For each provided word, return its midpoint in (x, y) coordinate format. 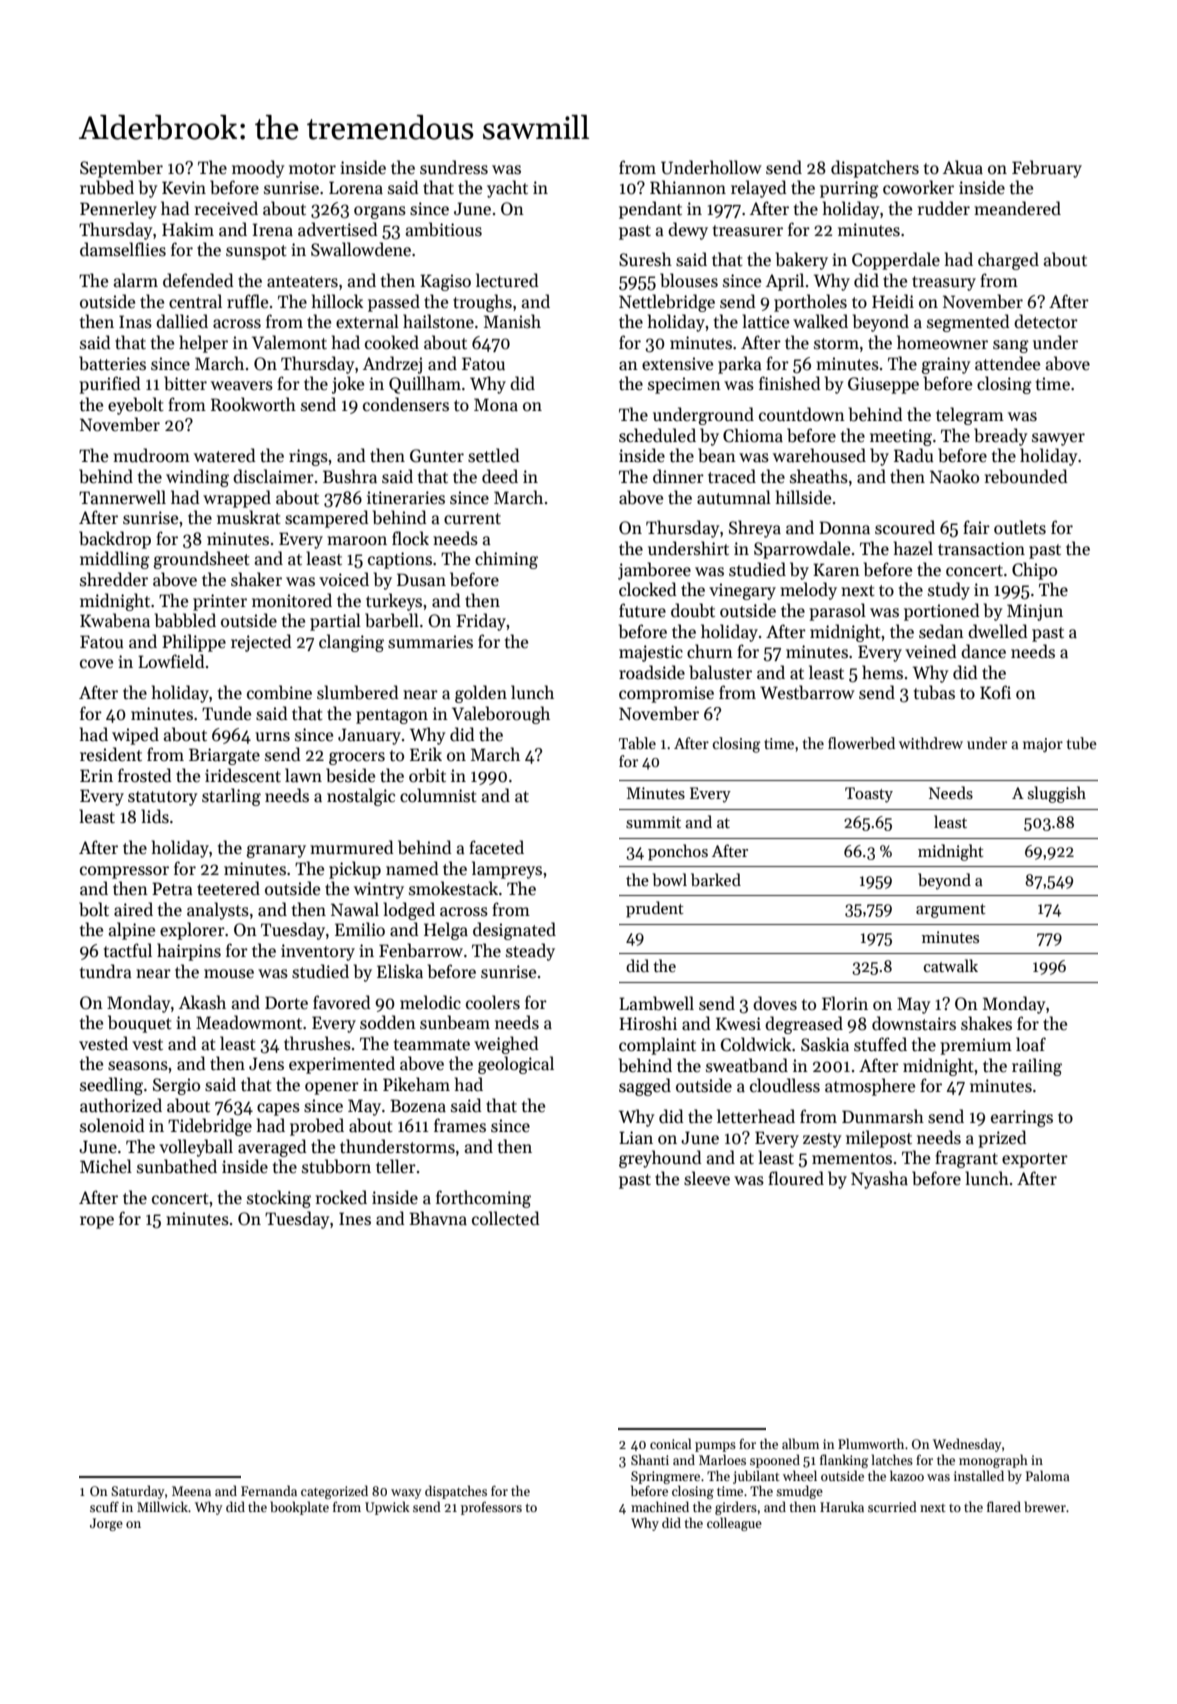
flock (410, 538)
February (1047, 169)
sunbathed (177, 1166)
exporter (1035, 1160)
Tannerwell (122, 497)
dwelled (998, 631)
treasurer (748, 231)
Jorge (106, 1524)
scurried (892, 1506)
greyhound (660, 1159)
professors (491, 1508)
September (121, 169)
